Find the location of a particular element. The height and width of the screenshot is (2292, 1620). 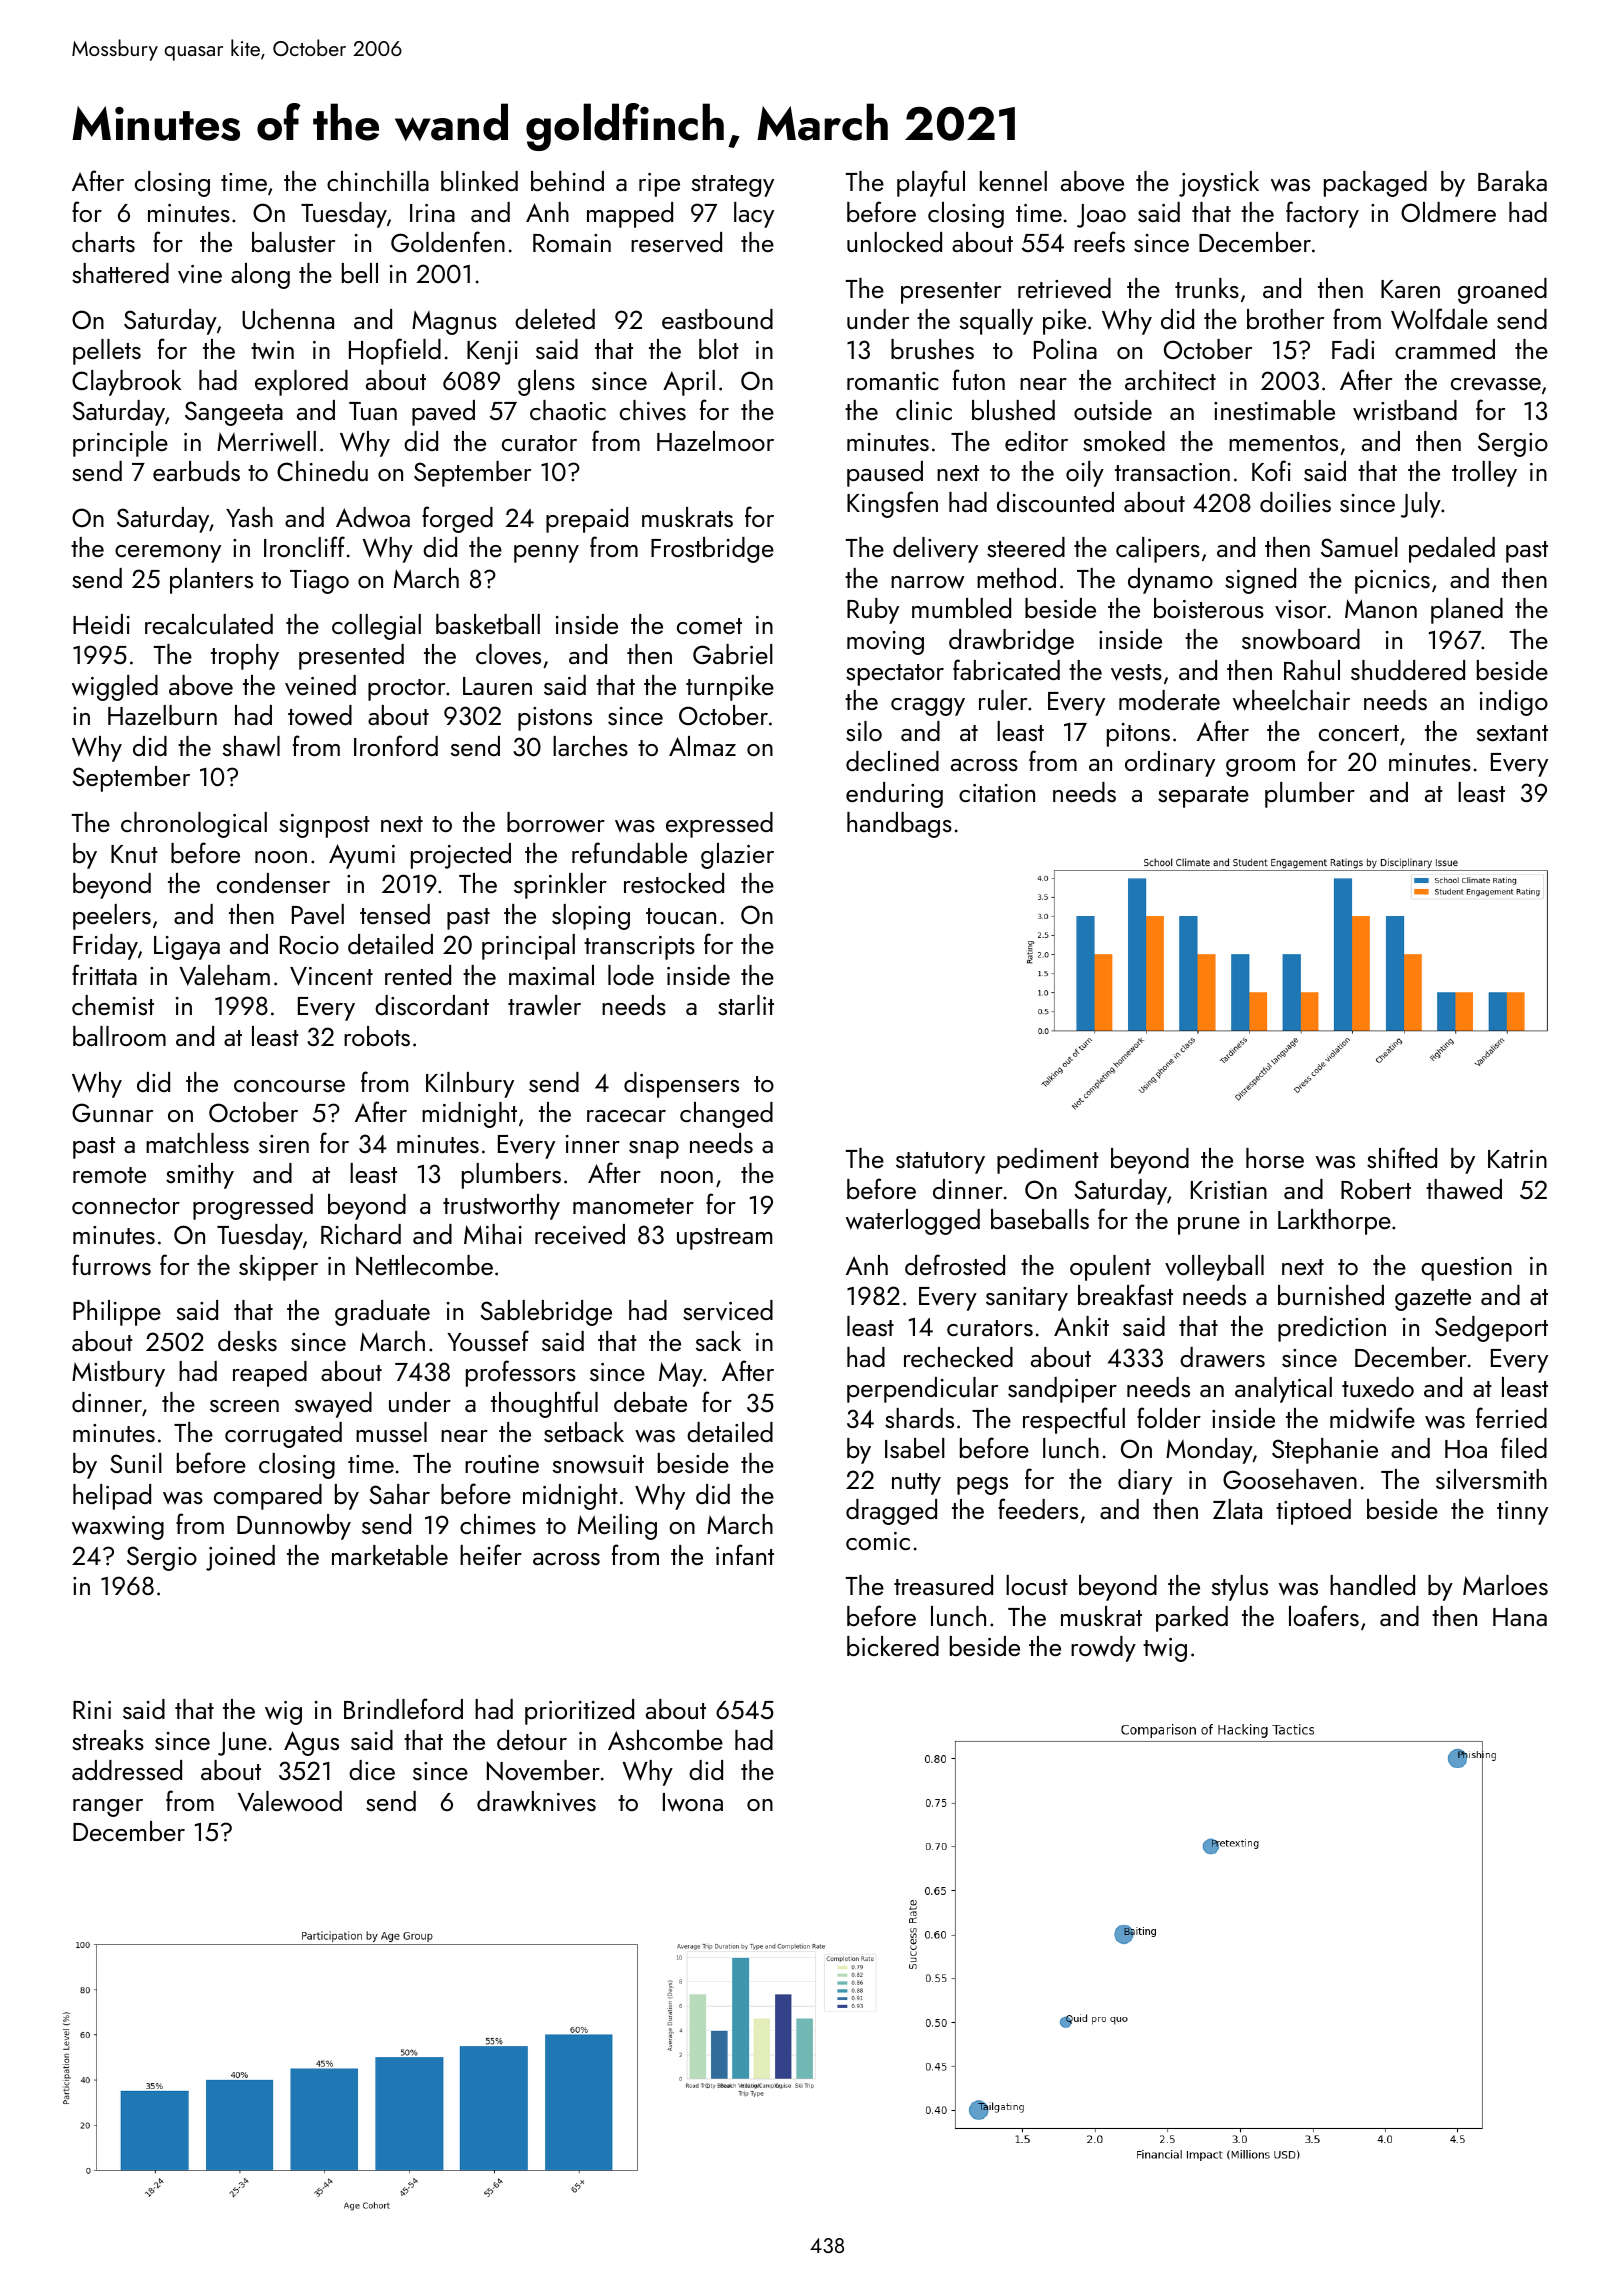

ranger is located at coordinates (108, 1808).
